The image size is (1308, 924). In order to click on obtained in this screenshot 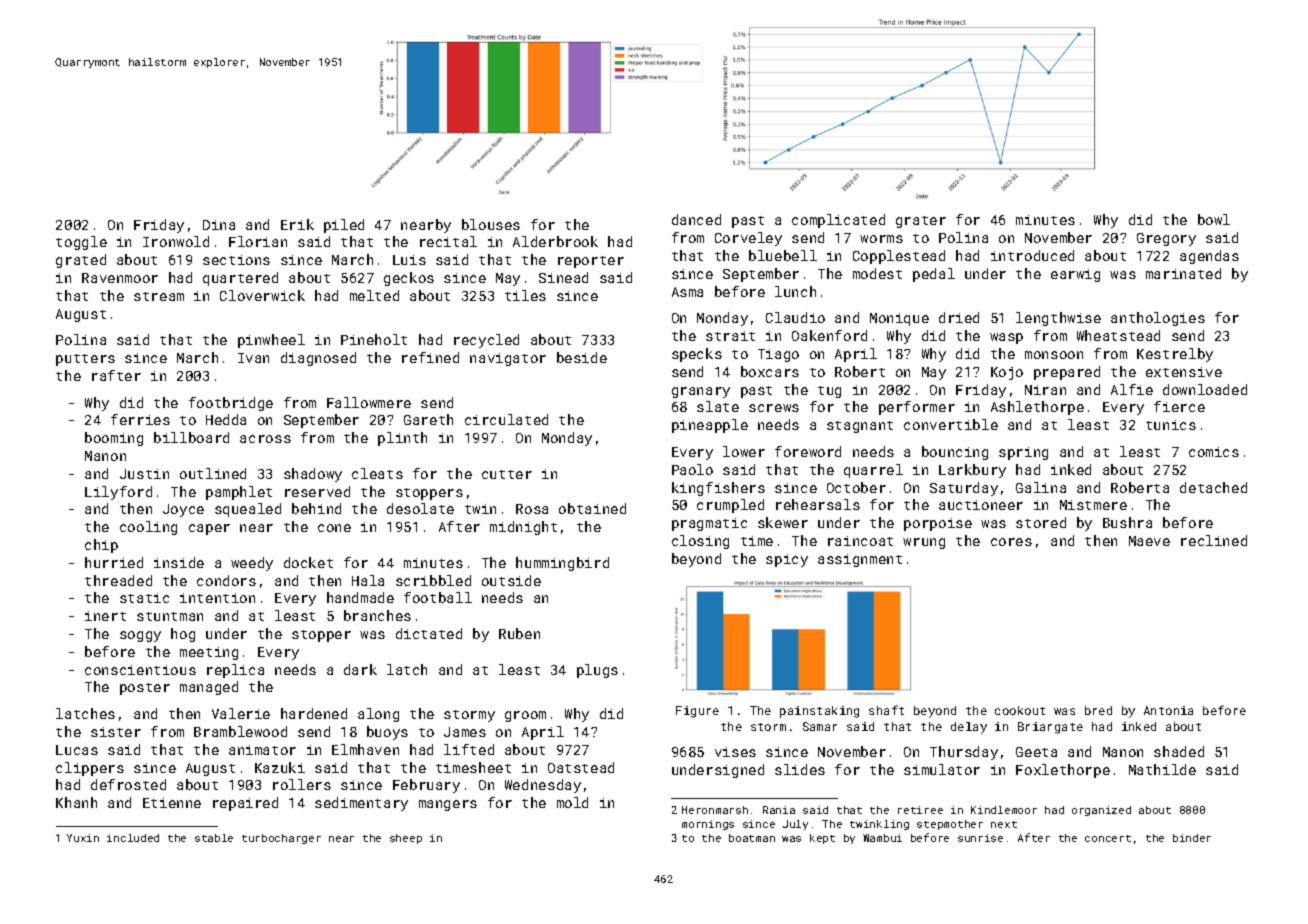, I will do `click(592, 508)`.
